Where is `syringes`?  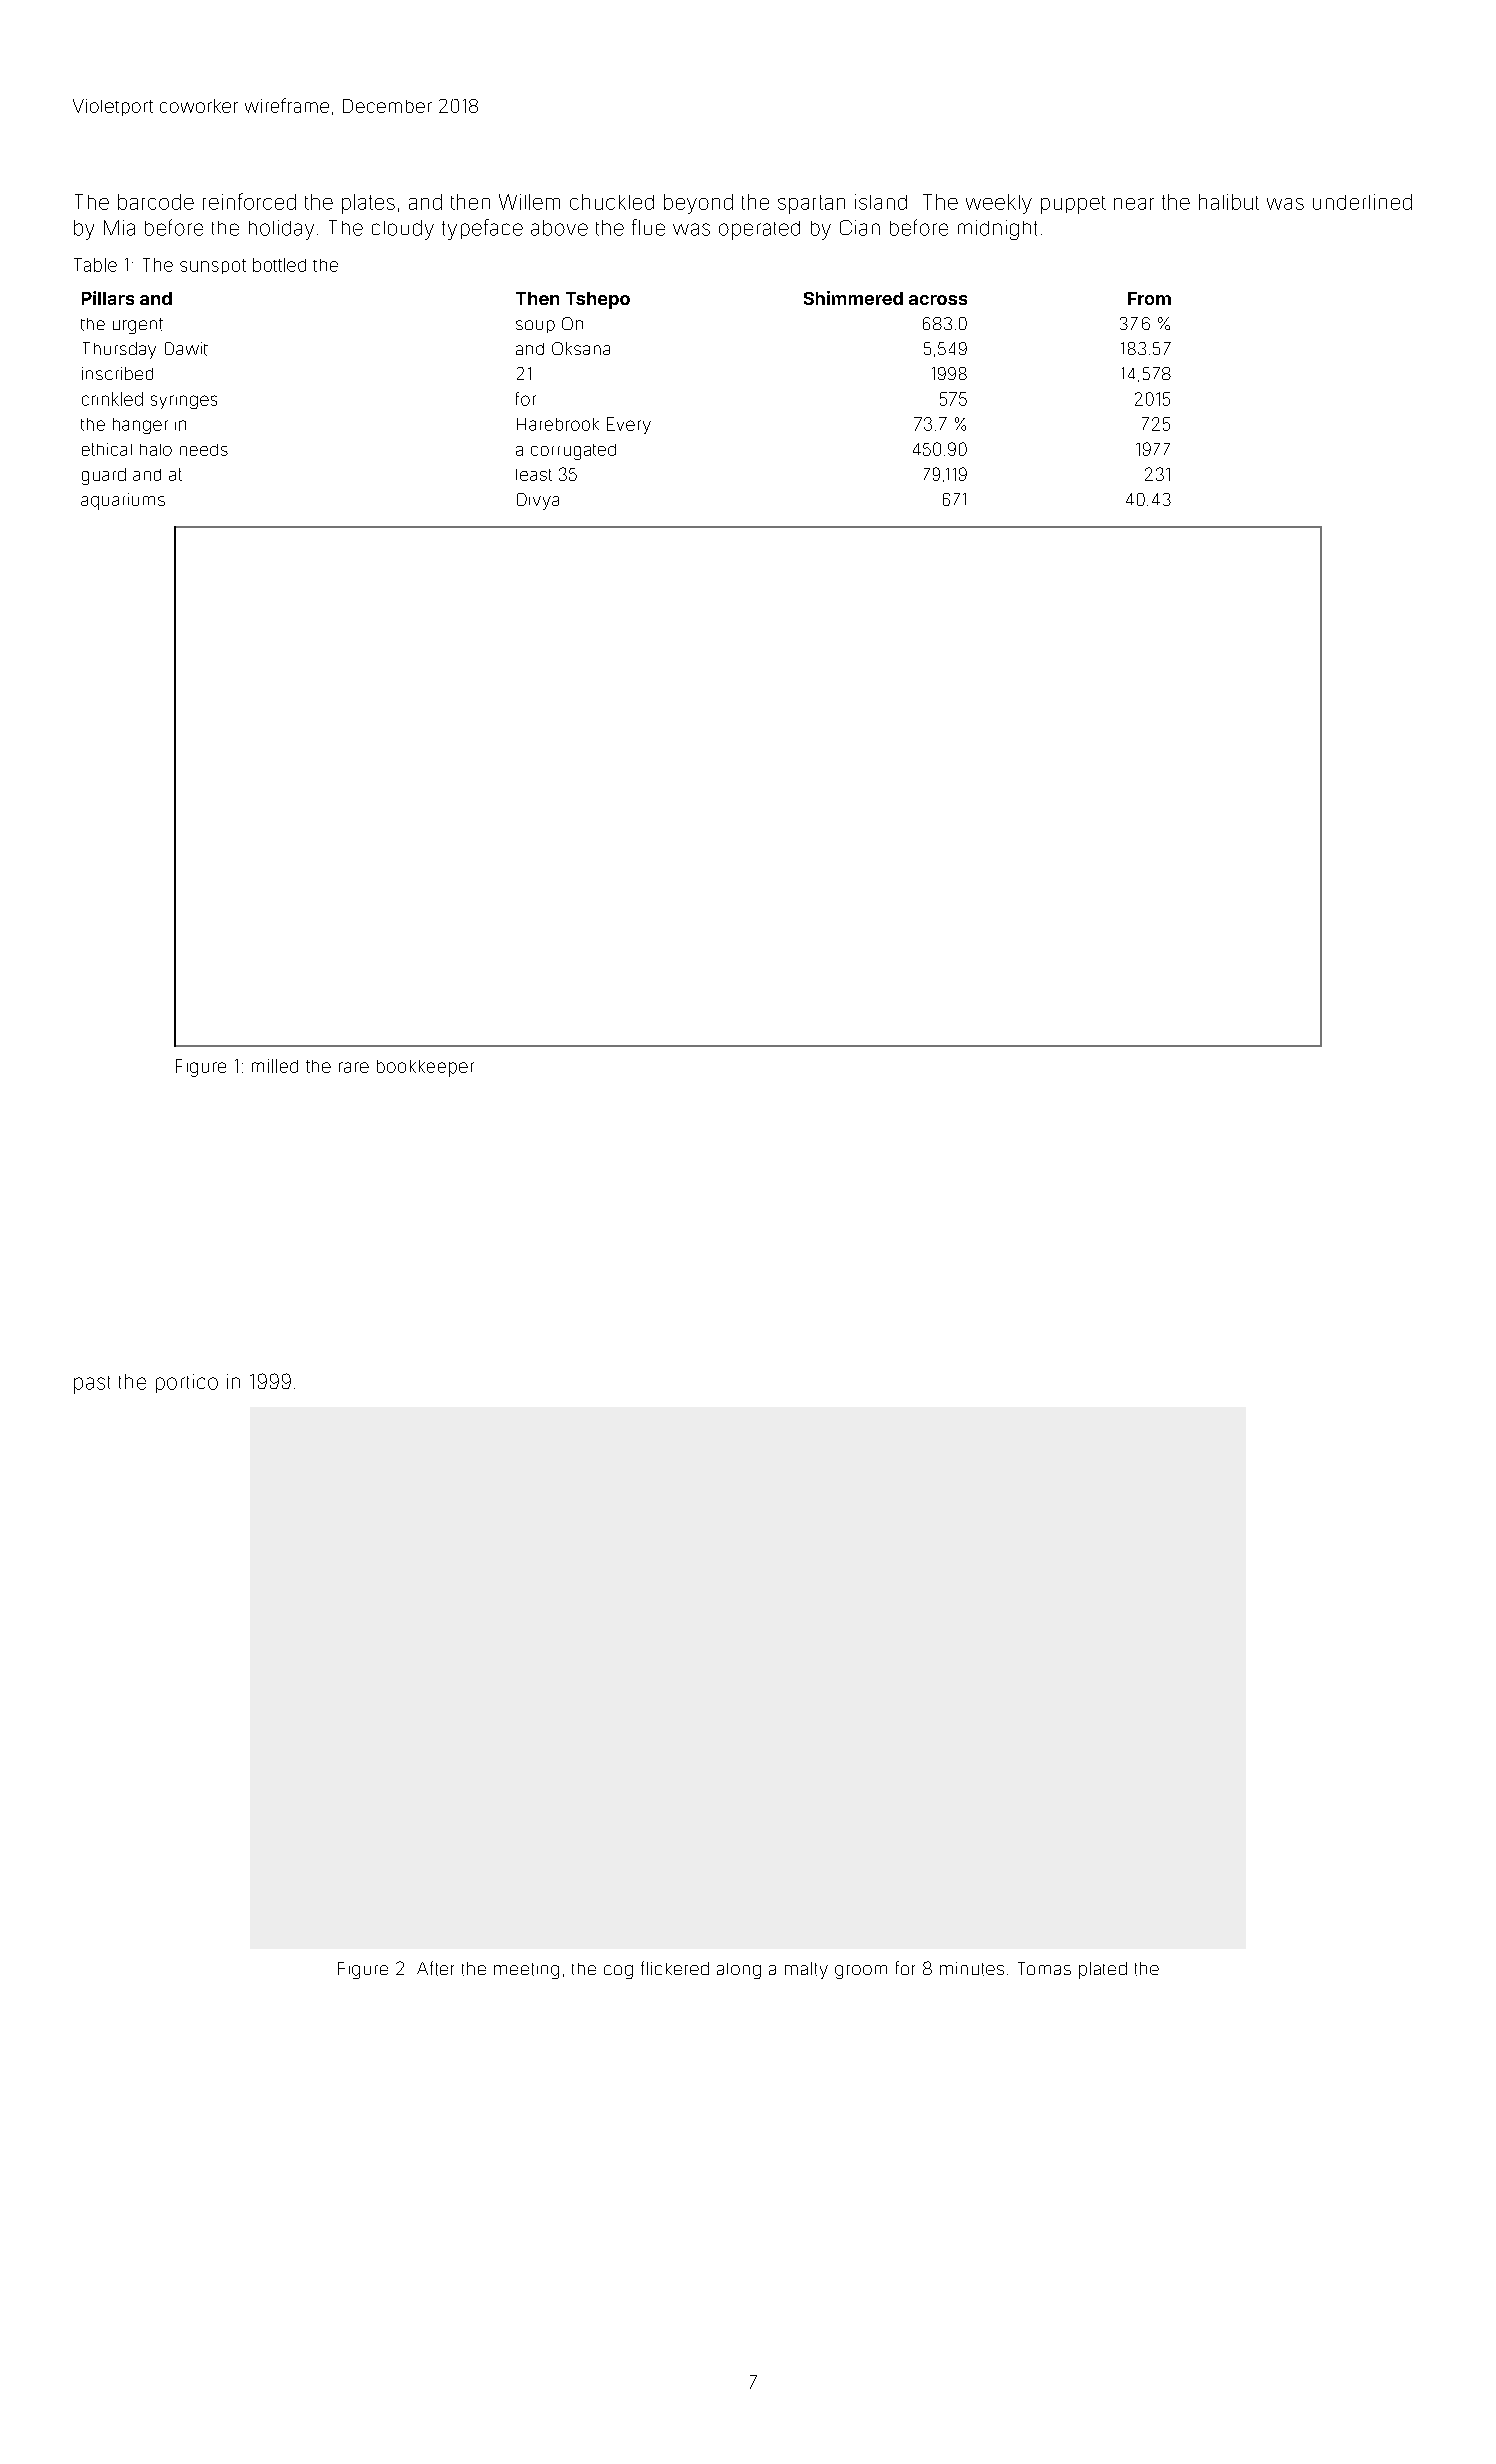 syringes is located at coordinates (184, 402).
